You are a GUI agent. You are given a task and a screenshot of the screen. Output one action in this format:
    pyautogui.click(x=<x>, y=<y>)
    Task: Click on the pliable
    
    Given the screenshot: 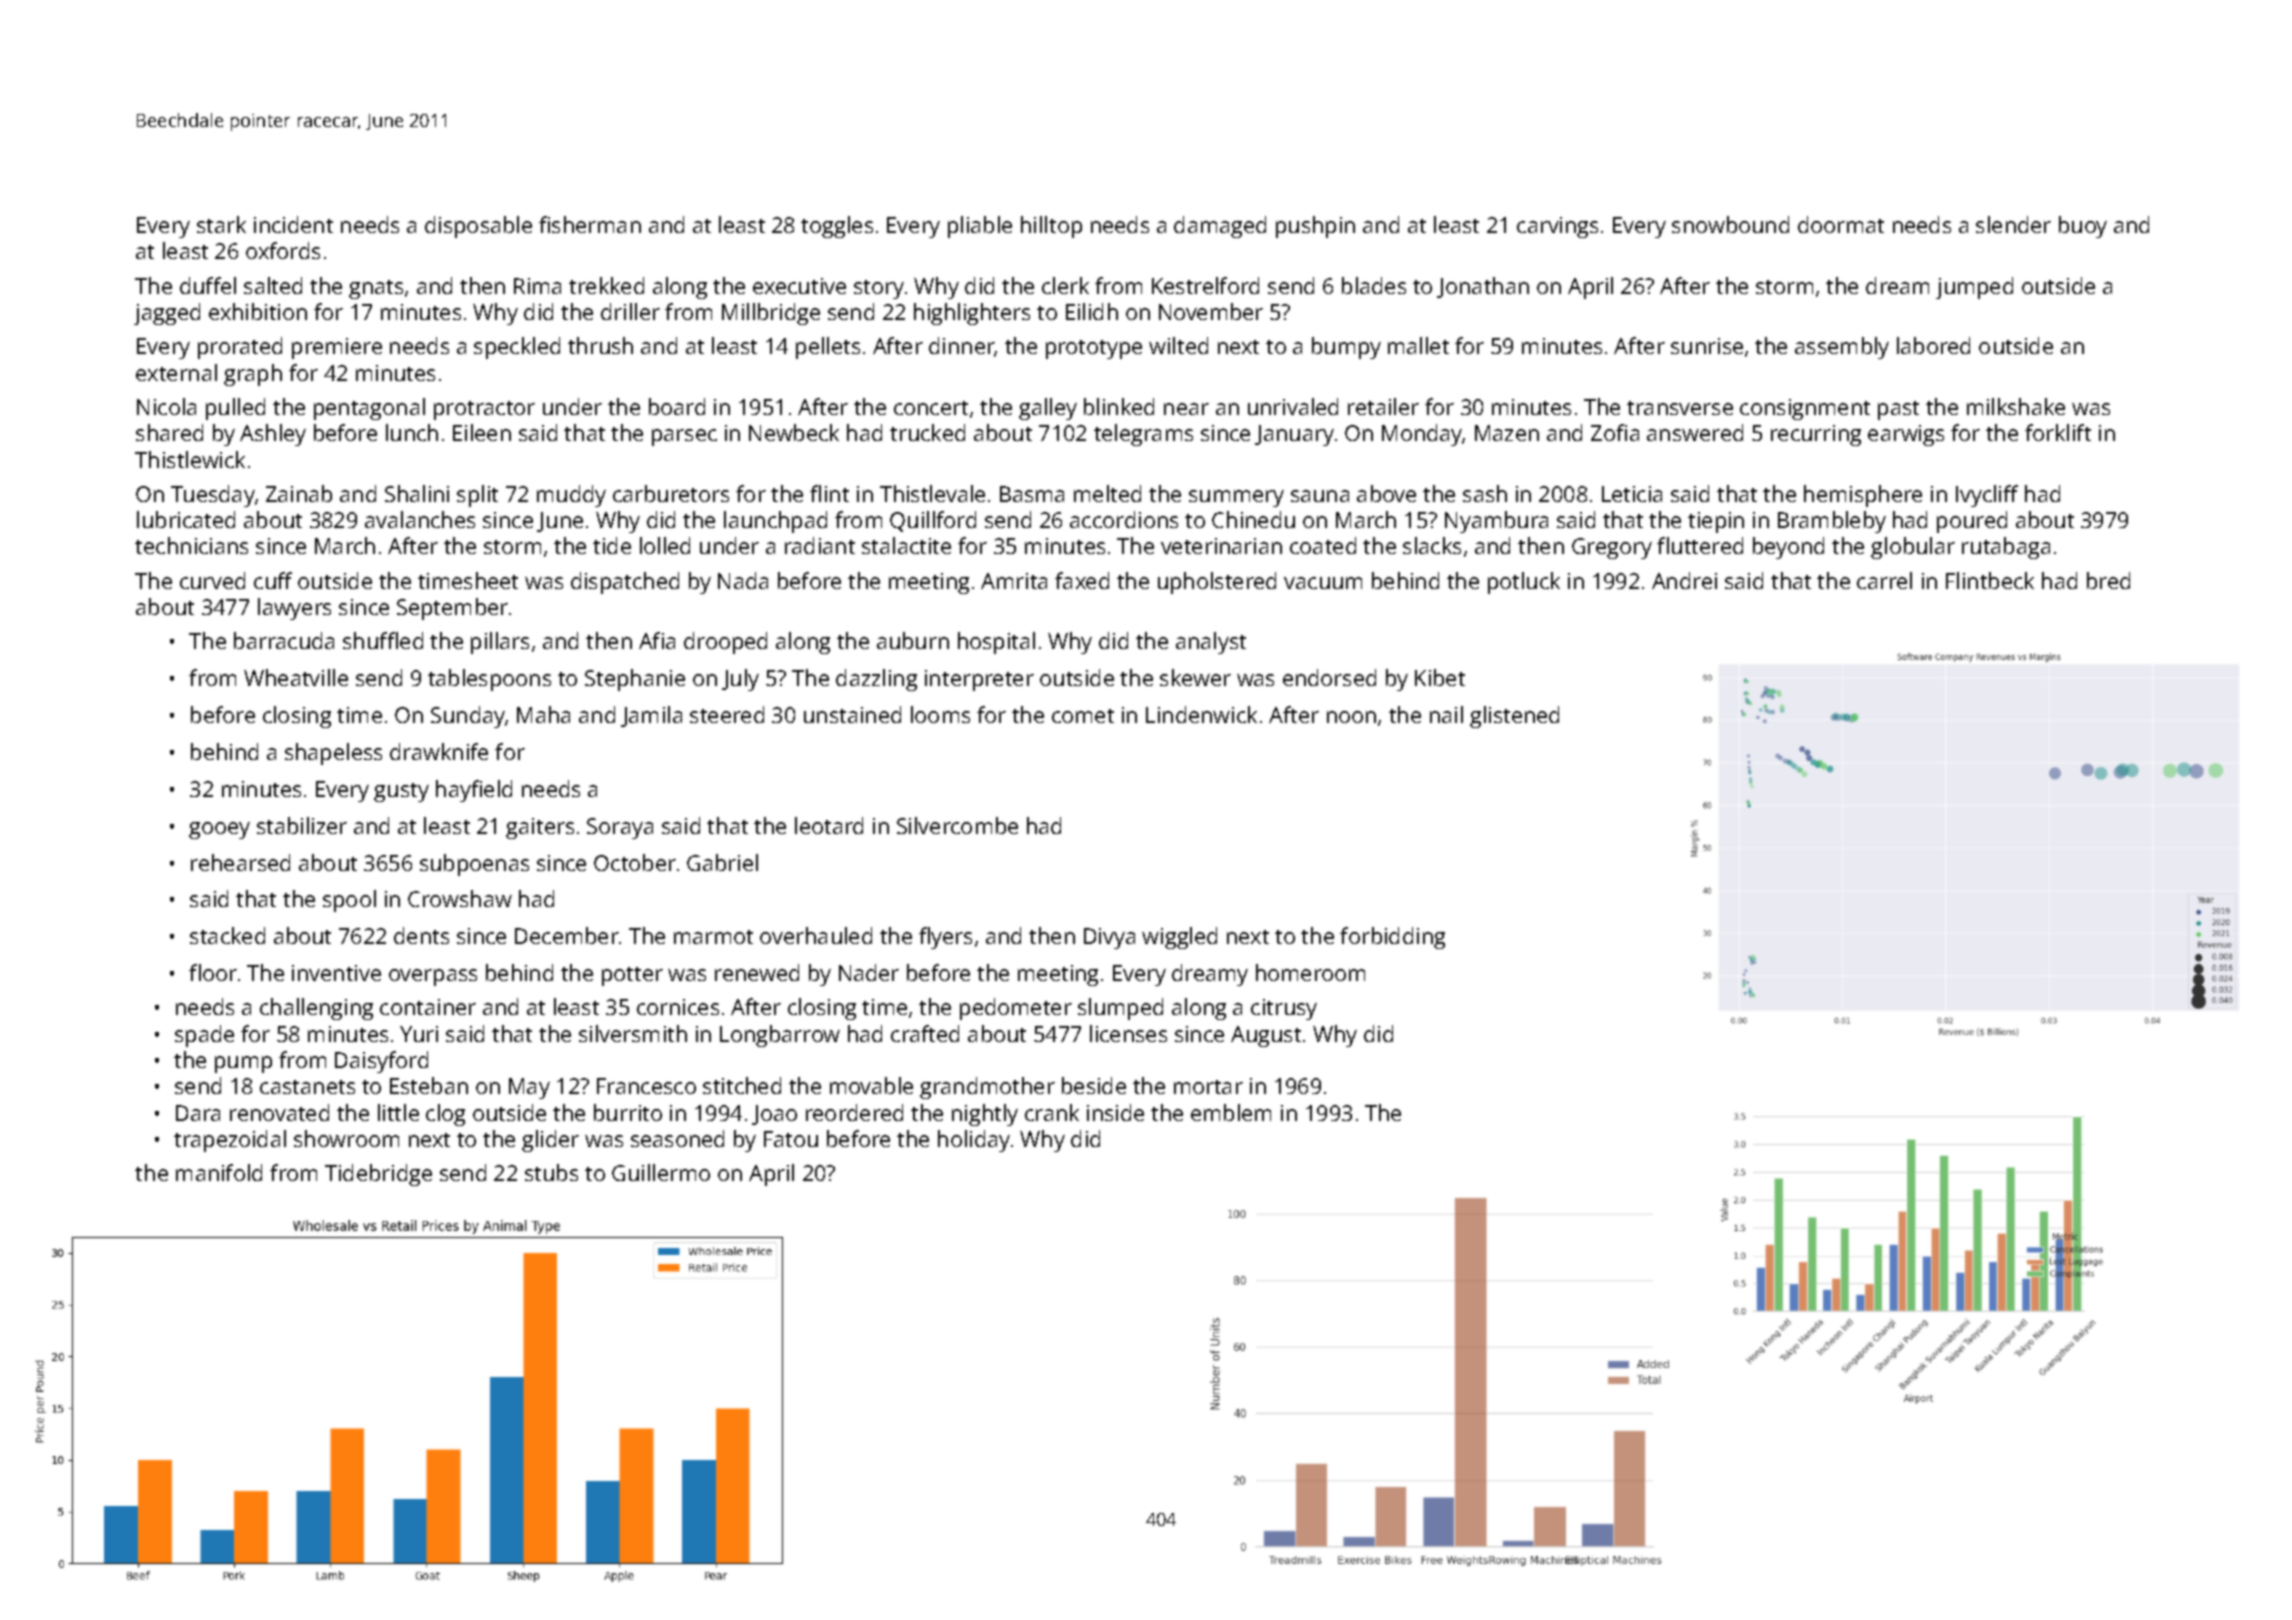 What is the action you would take?
    pyautogui.click(x=980, y=227)
